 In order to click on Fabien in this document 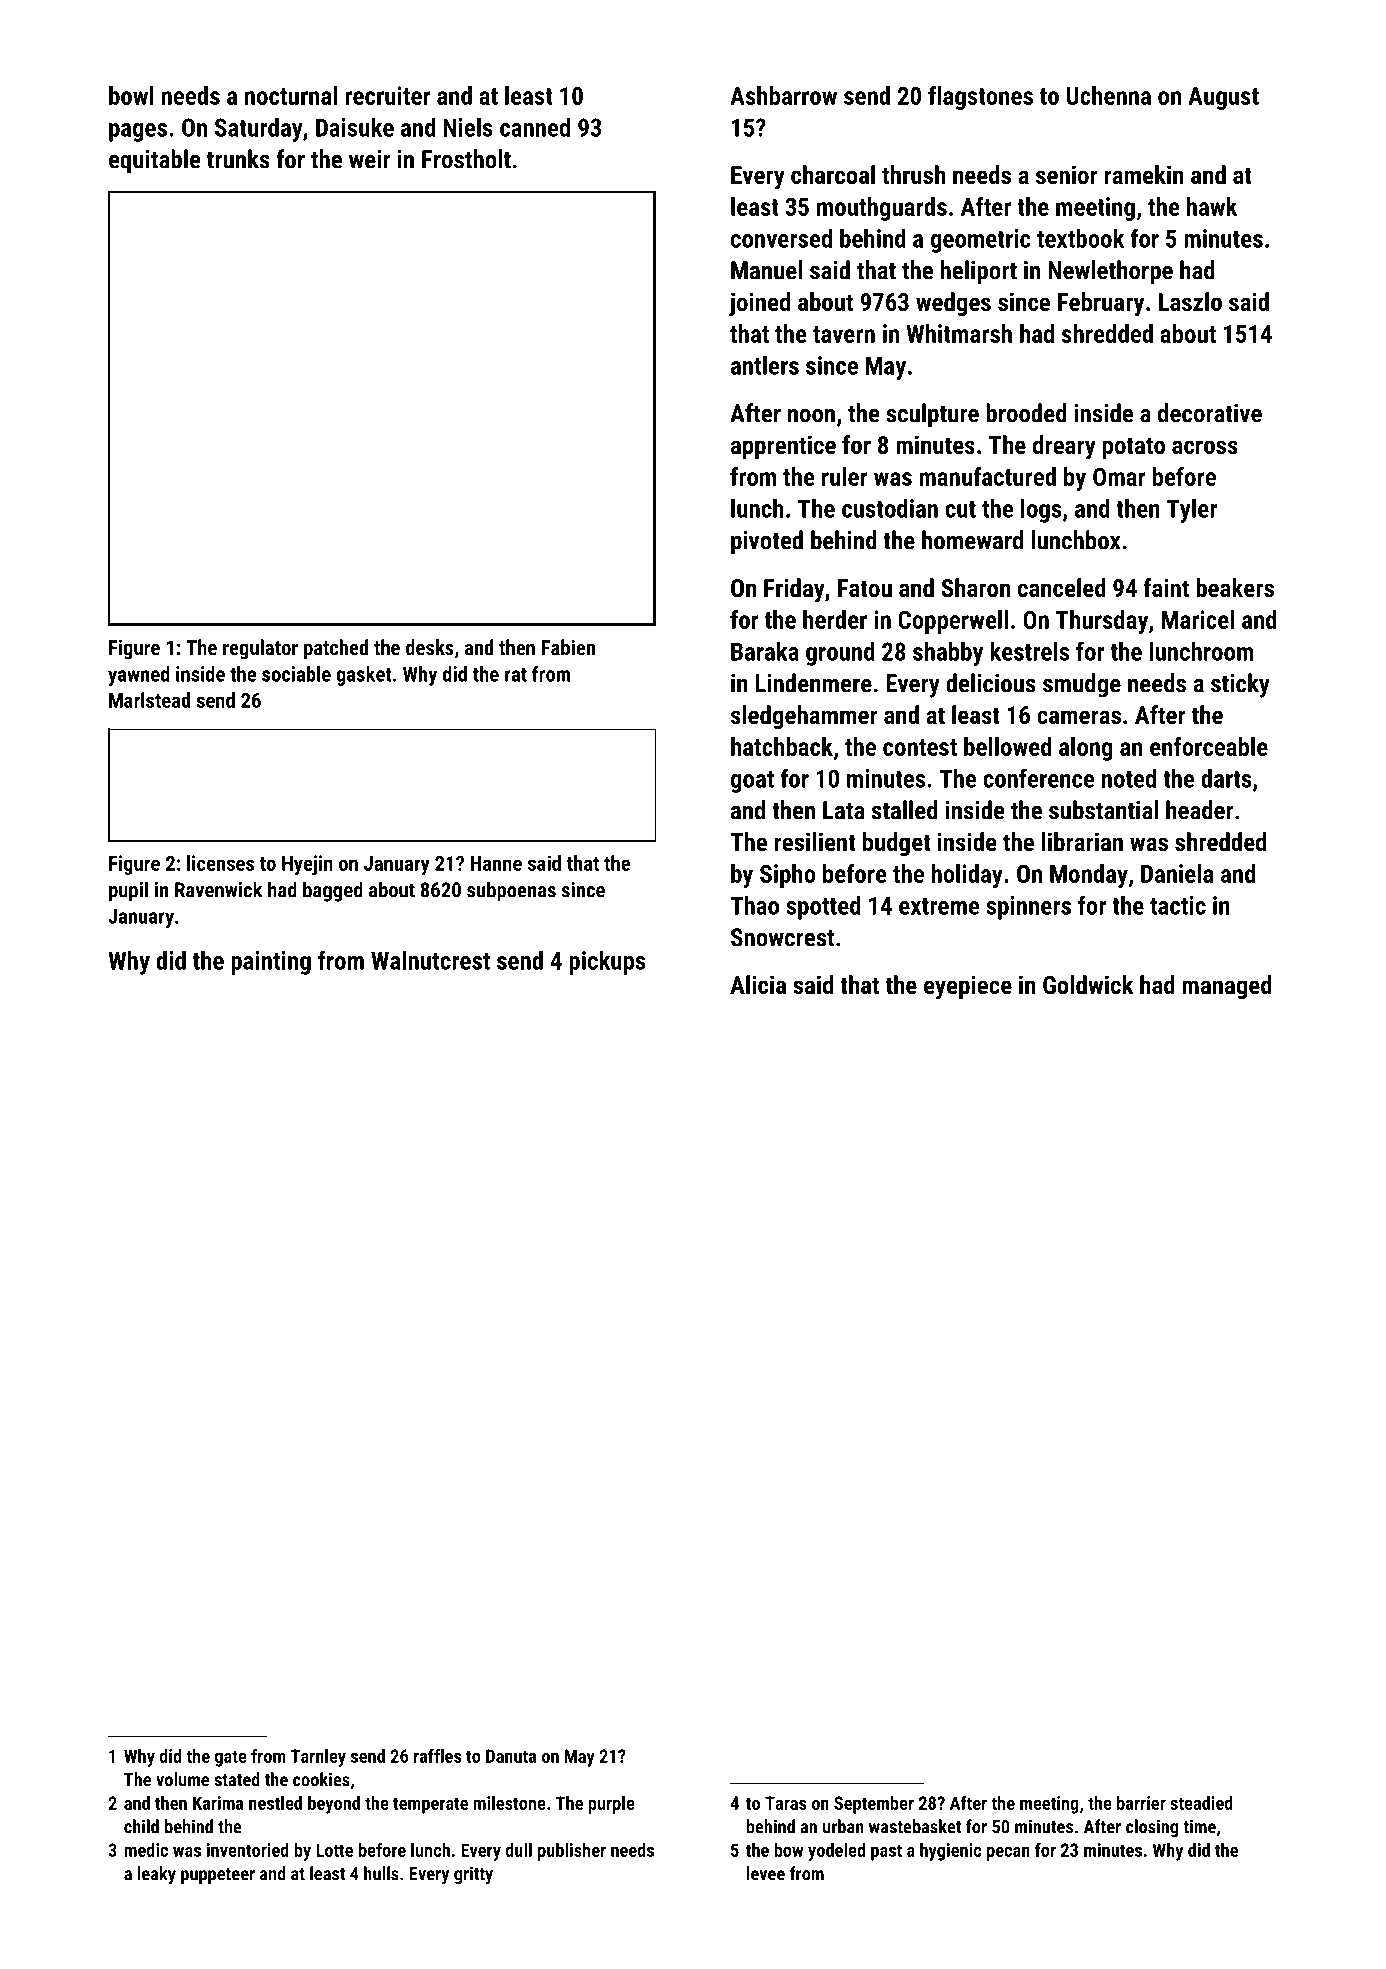, I will do `click(568, 647)`.
